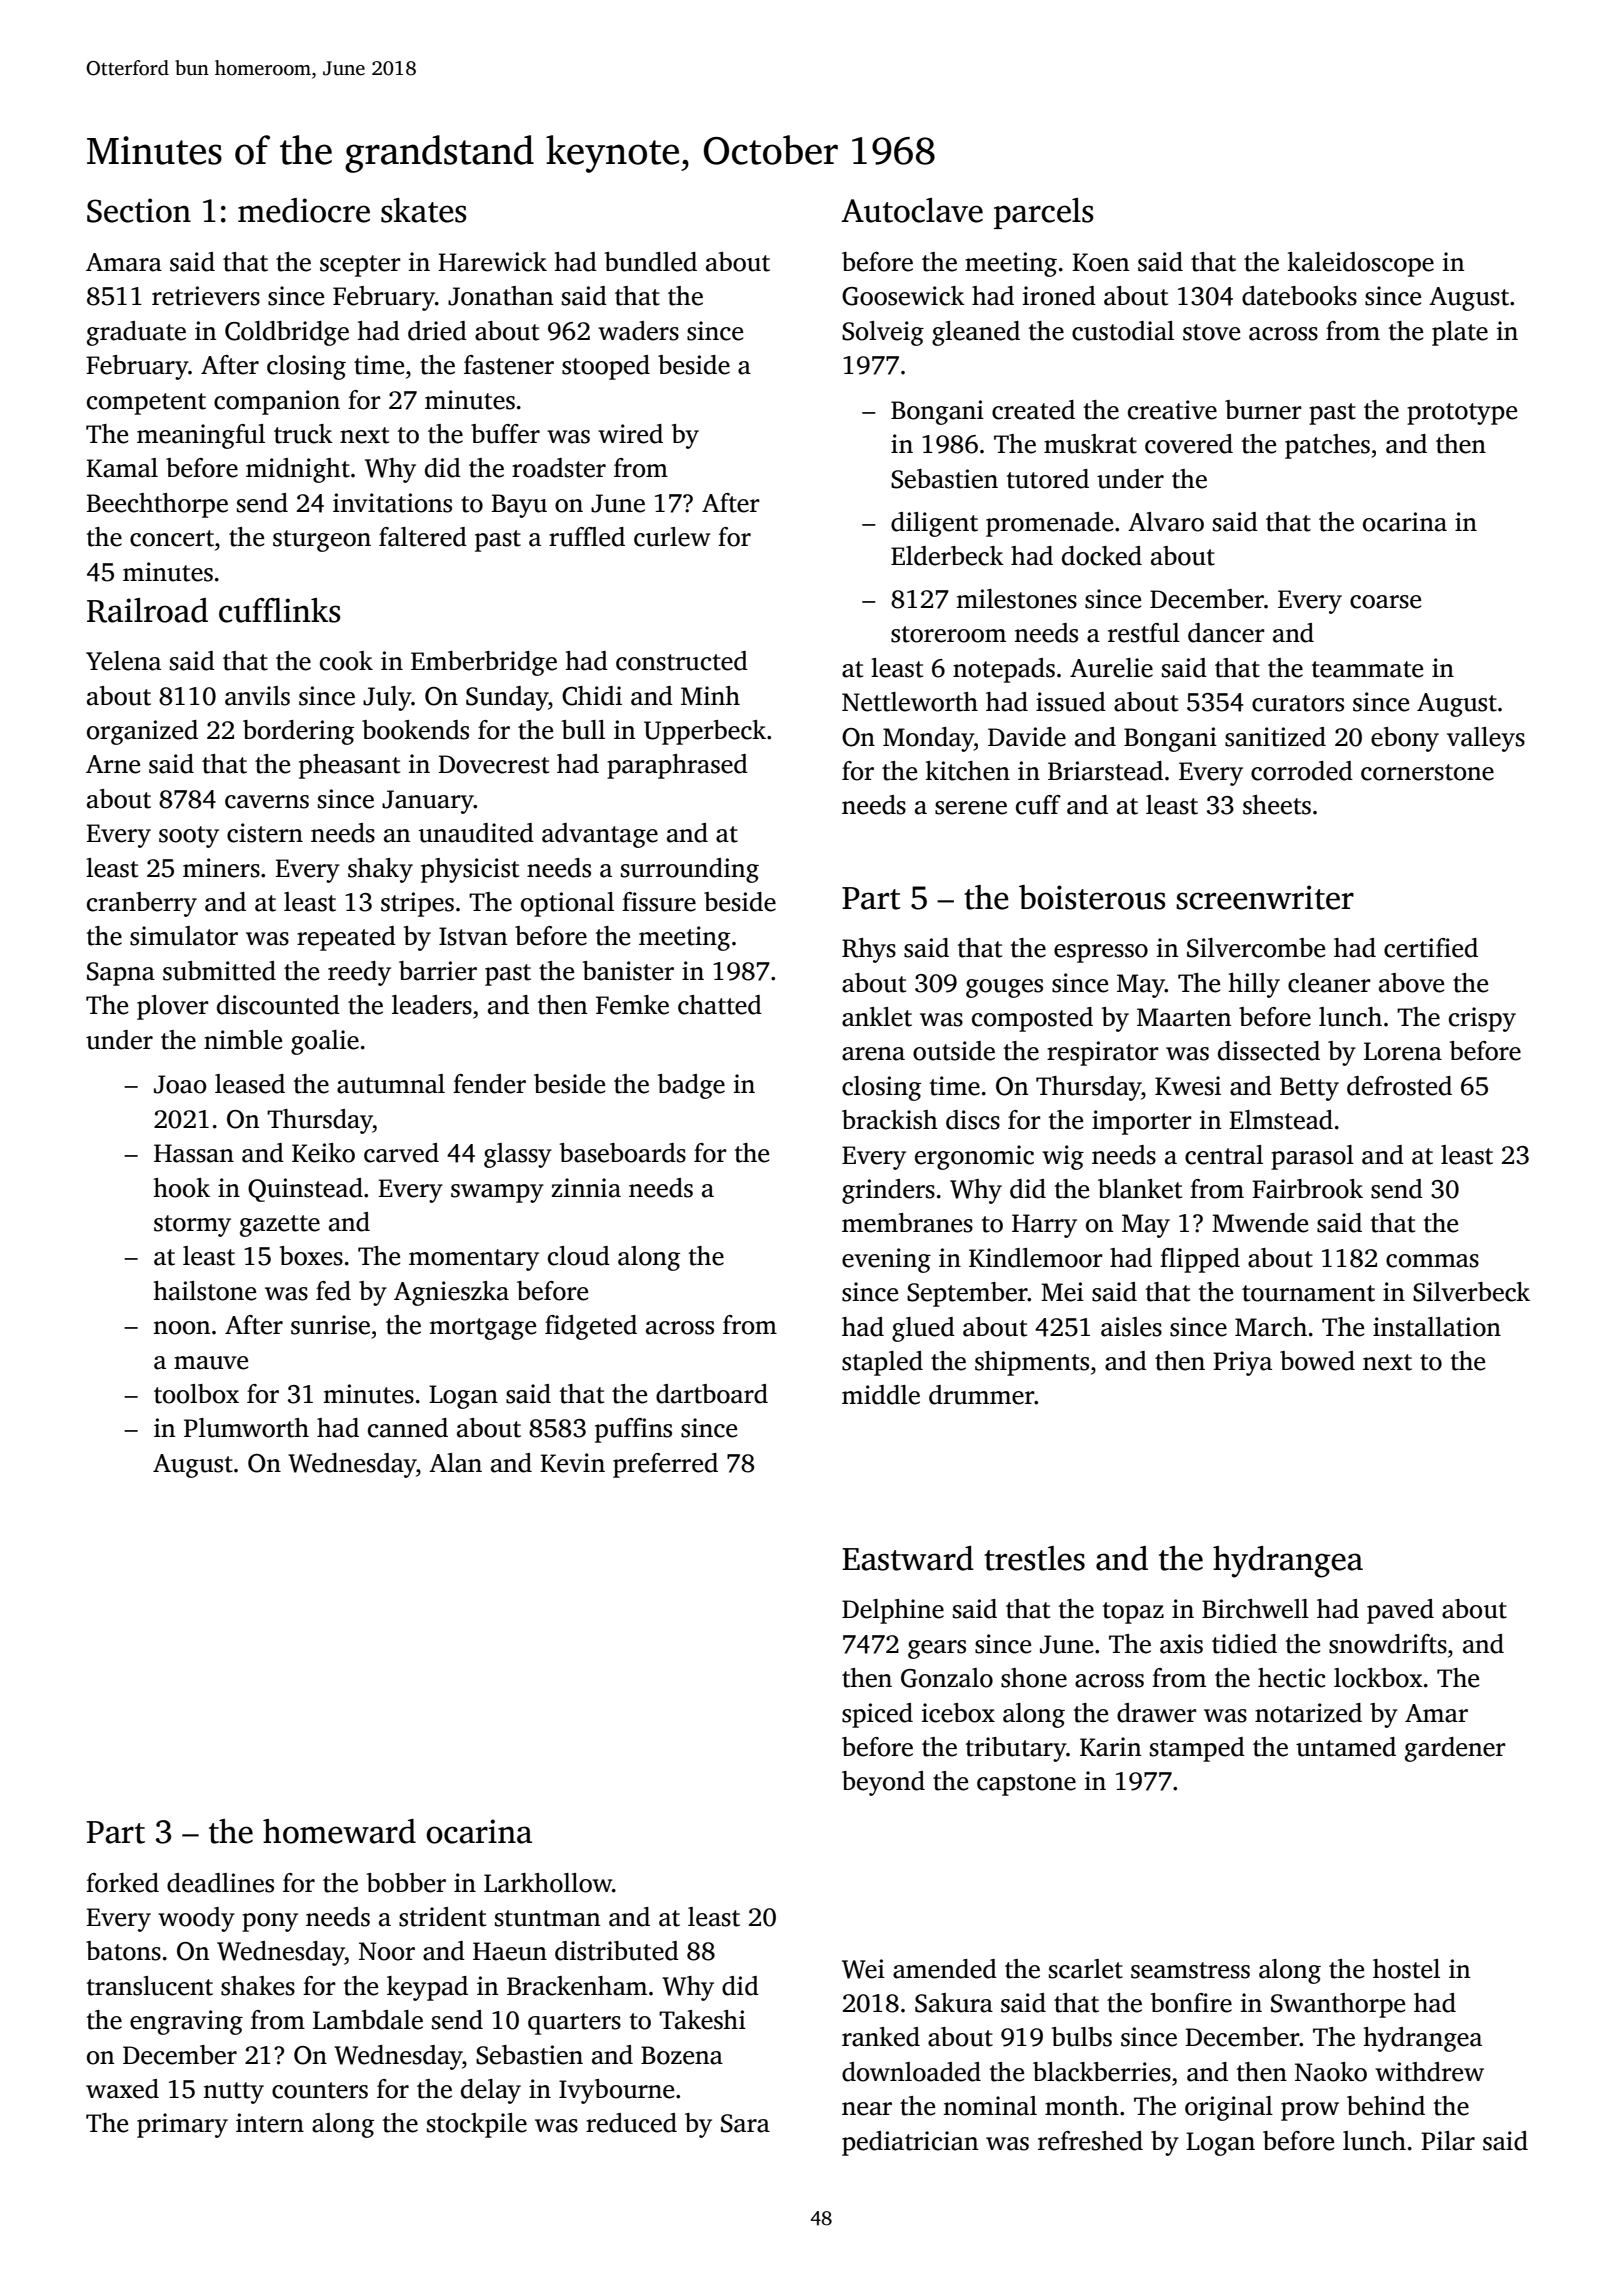 The height and width of the screenshot is (2292, 1620). Describe the element at coordinates (477, 2125) in the screenshot. I see `stockpile` at that location.
